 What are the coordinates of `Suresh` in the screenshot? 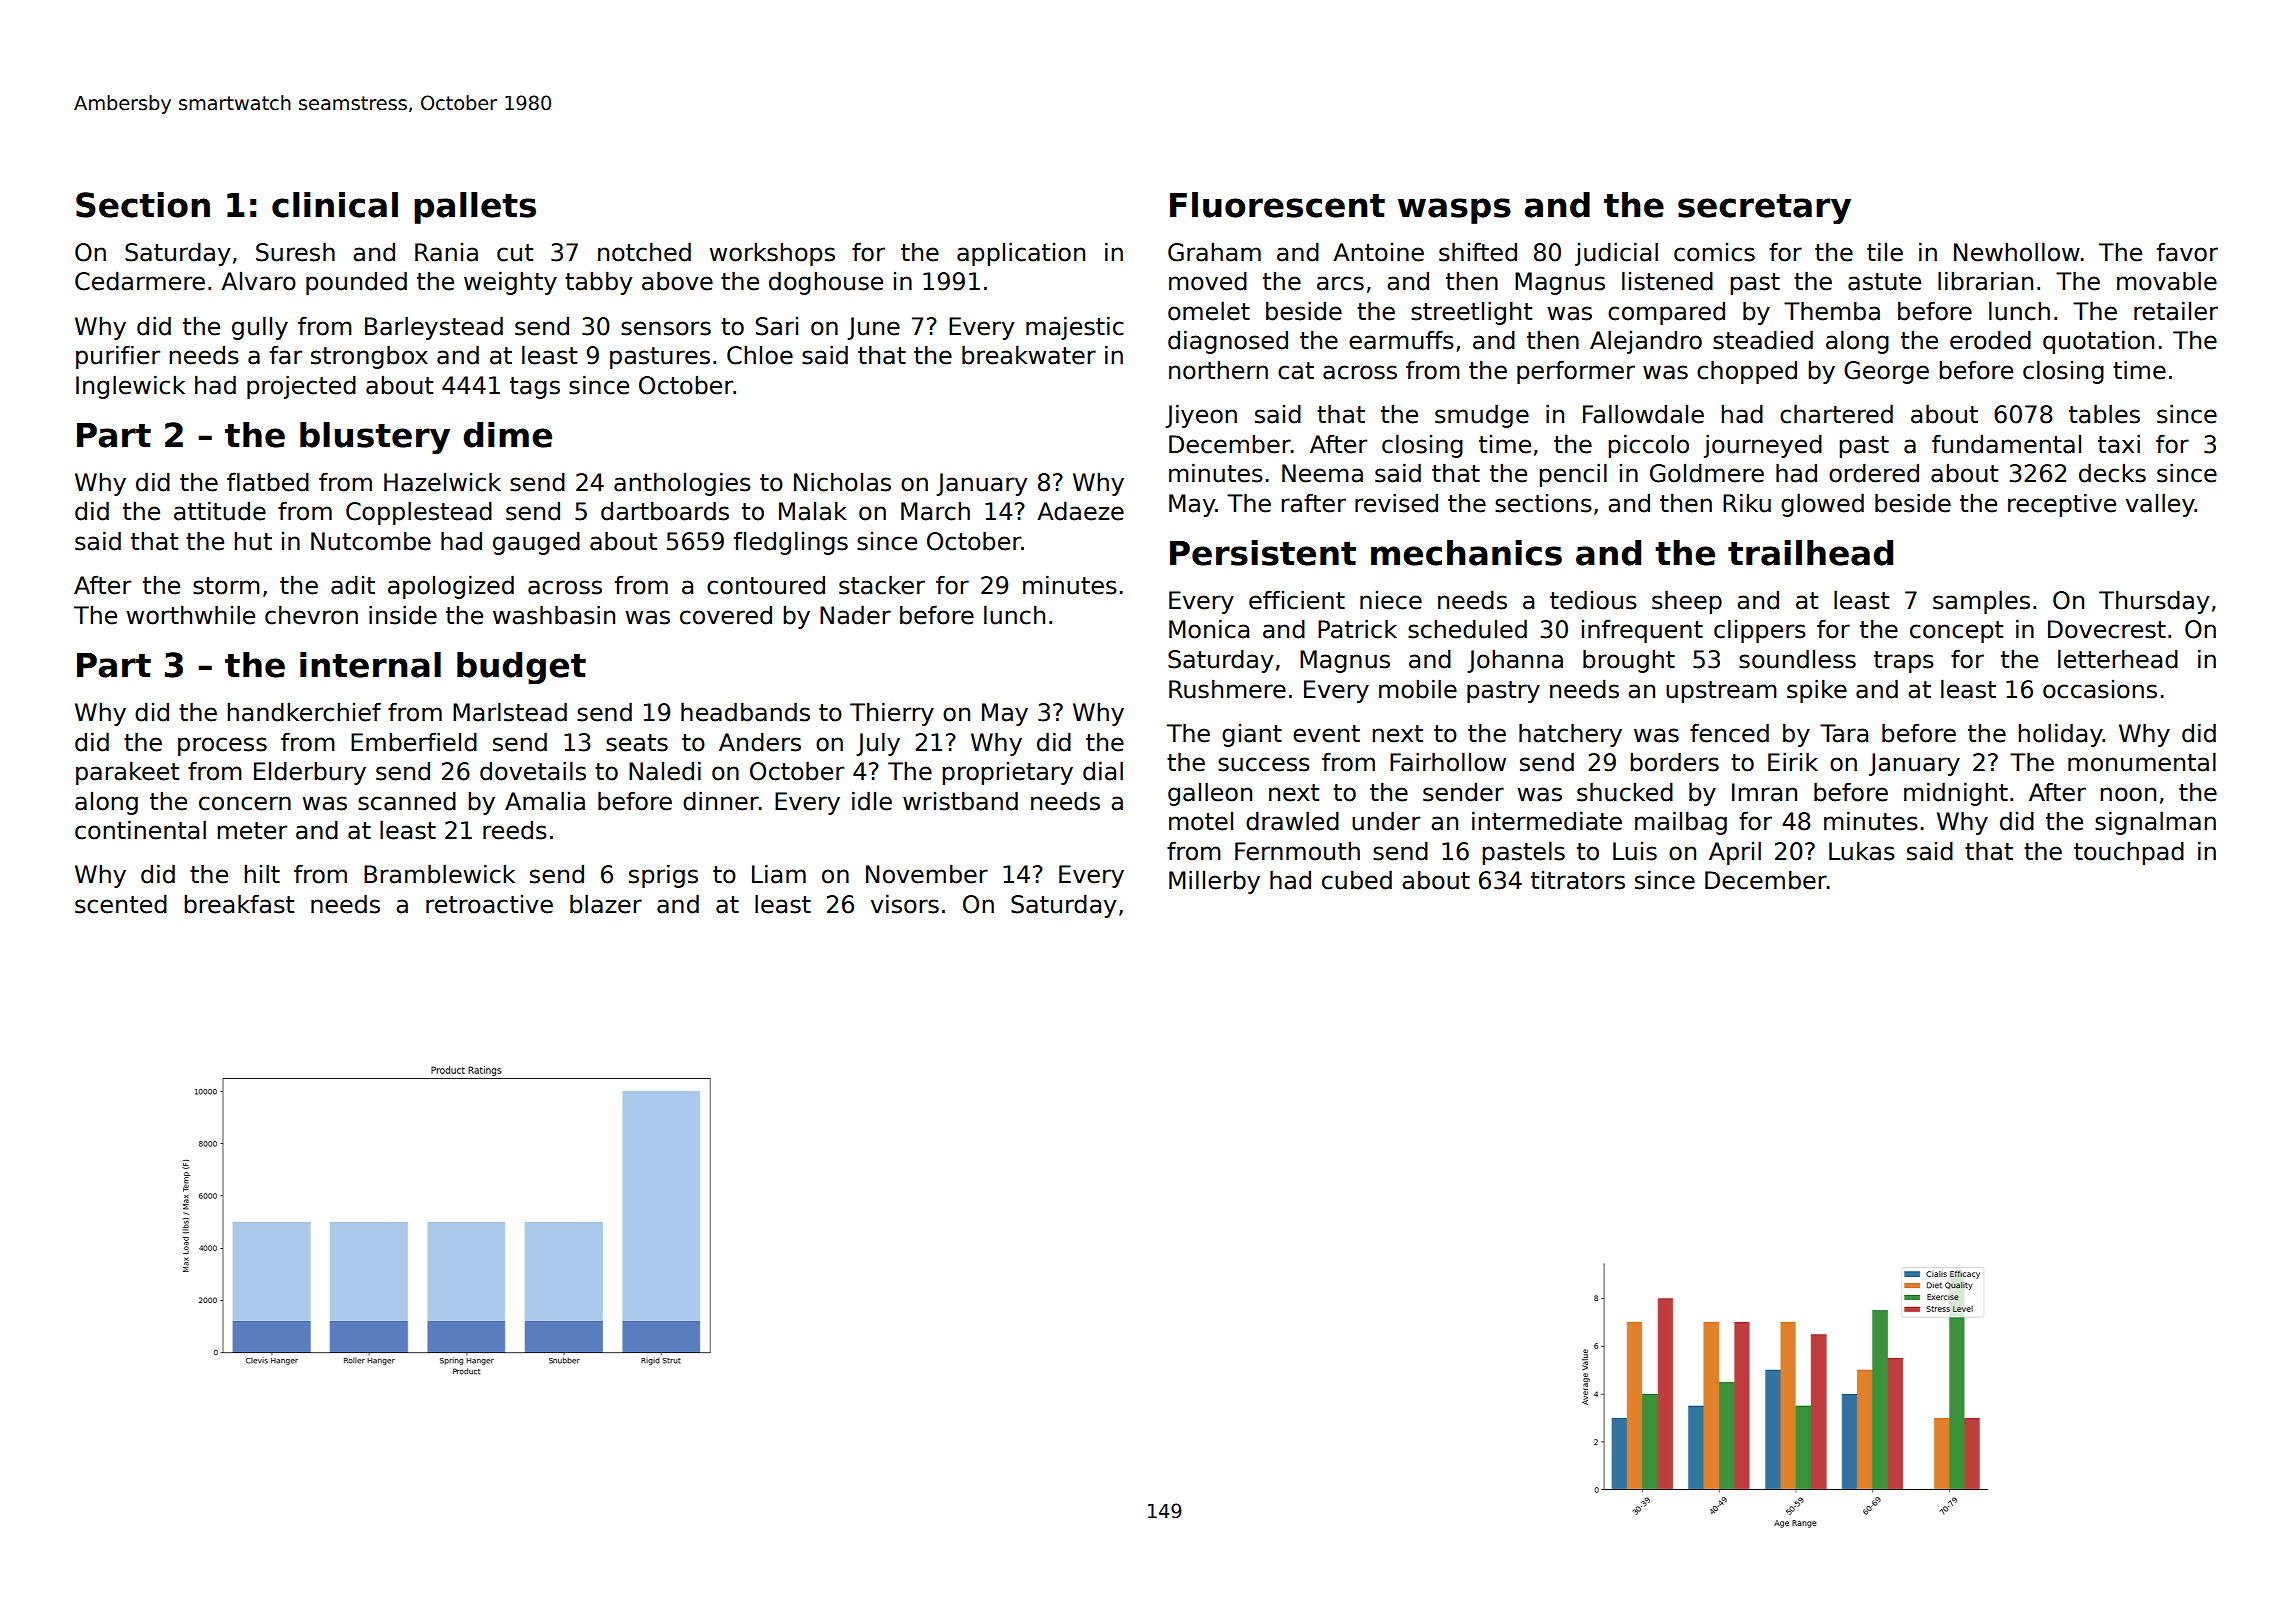 It's located at (295, 252).
